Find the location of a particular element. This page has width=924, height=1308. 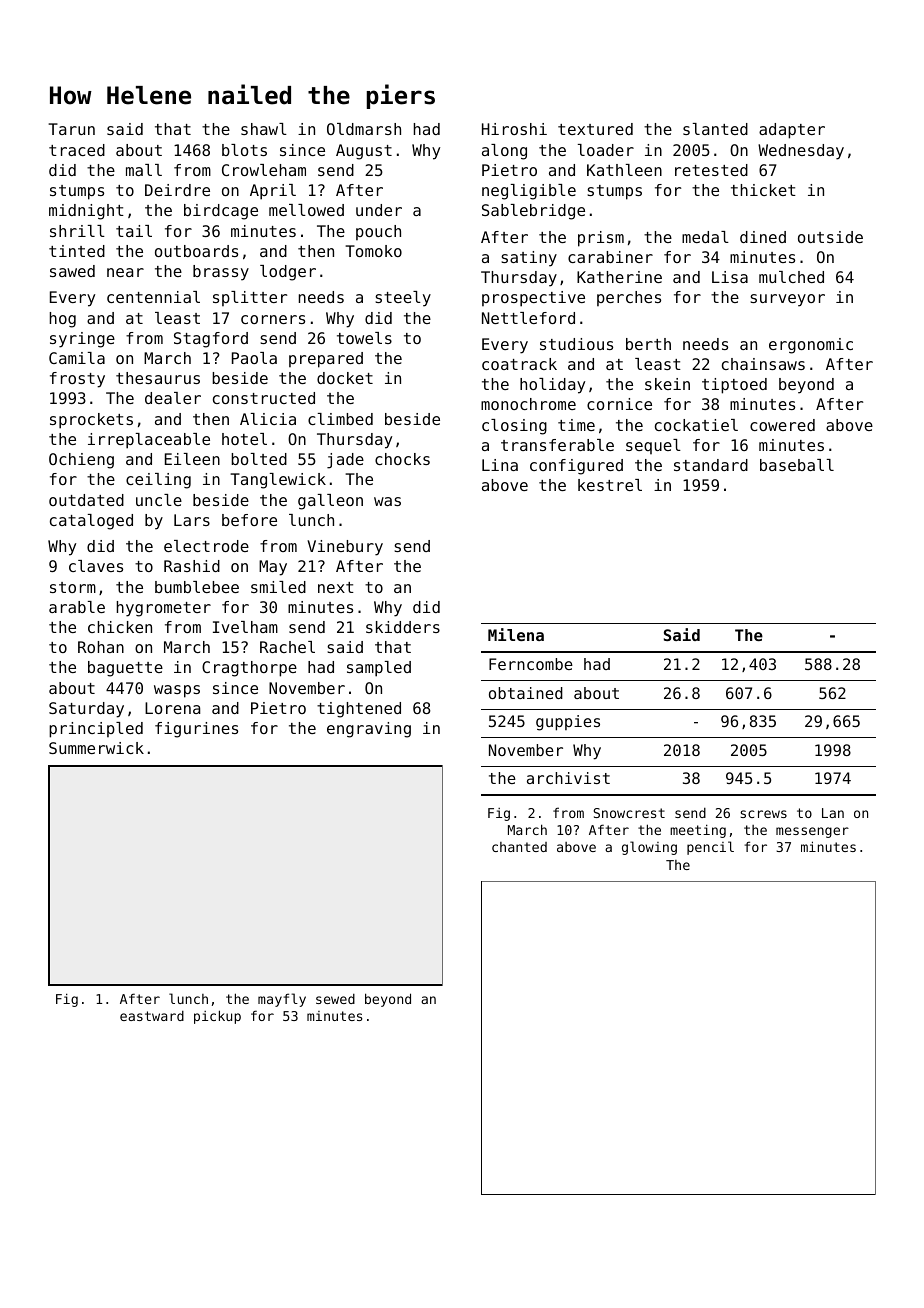

thicket is located at coordinates (763, 190).
